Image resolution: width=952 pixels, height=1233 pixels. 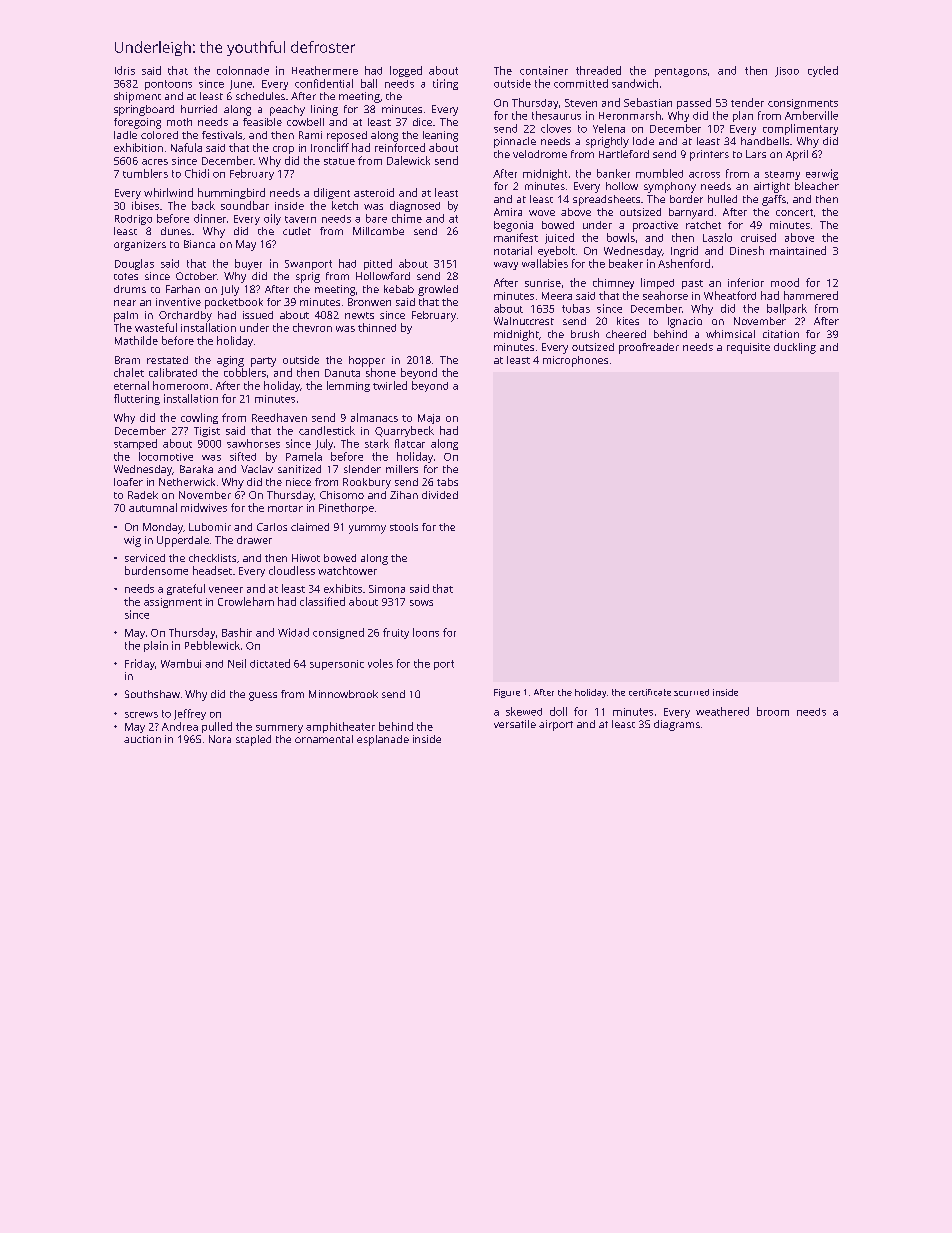 What do you see at coordinates (196, 276) in the screenshot?
I see `October` at bounding box center [196, 276].
